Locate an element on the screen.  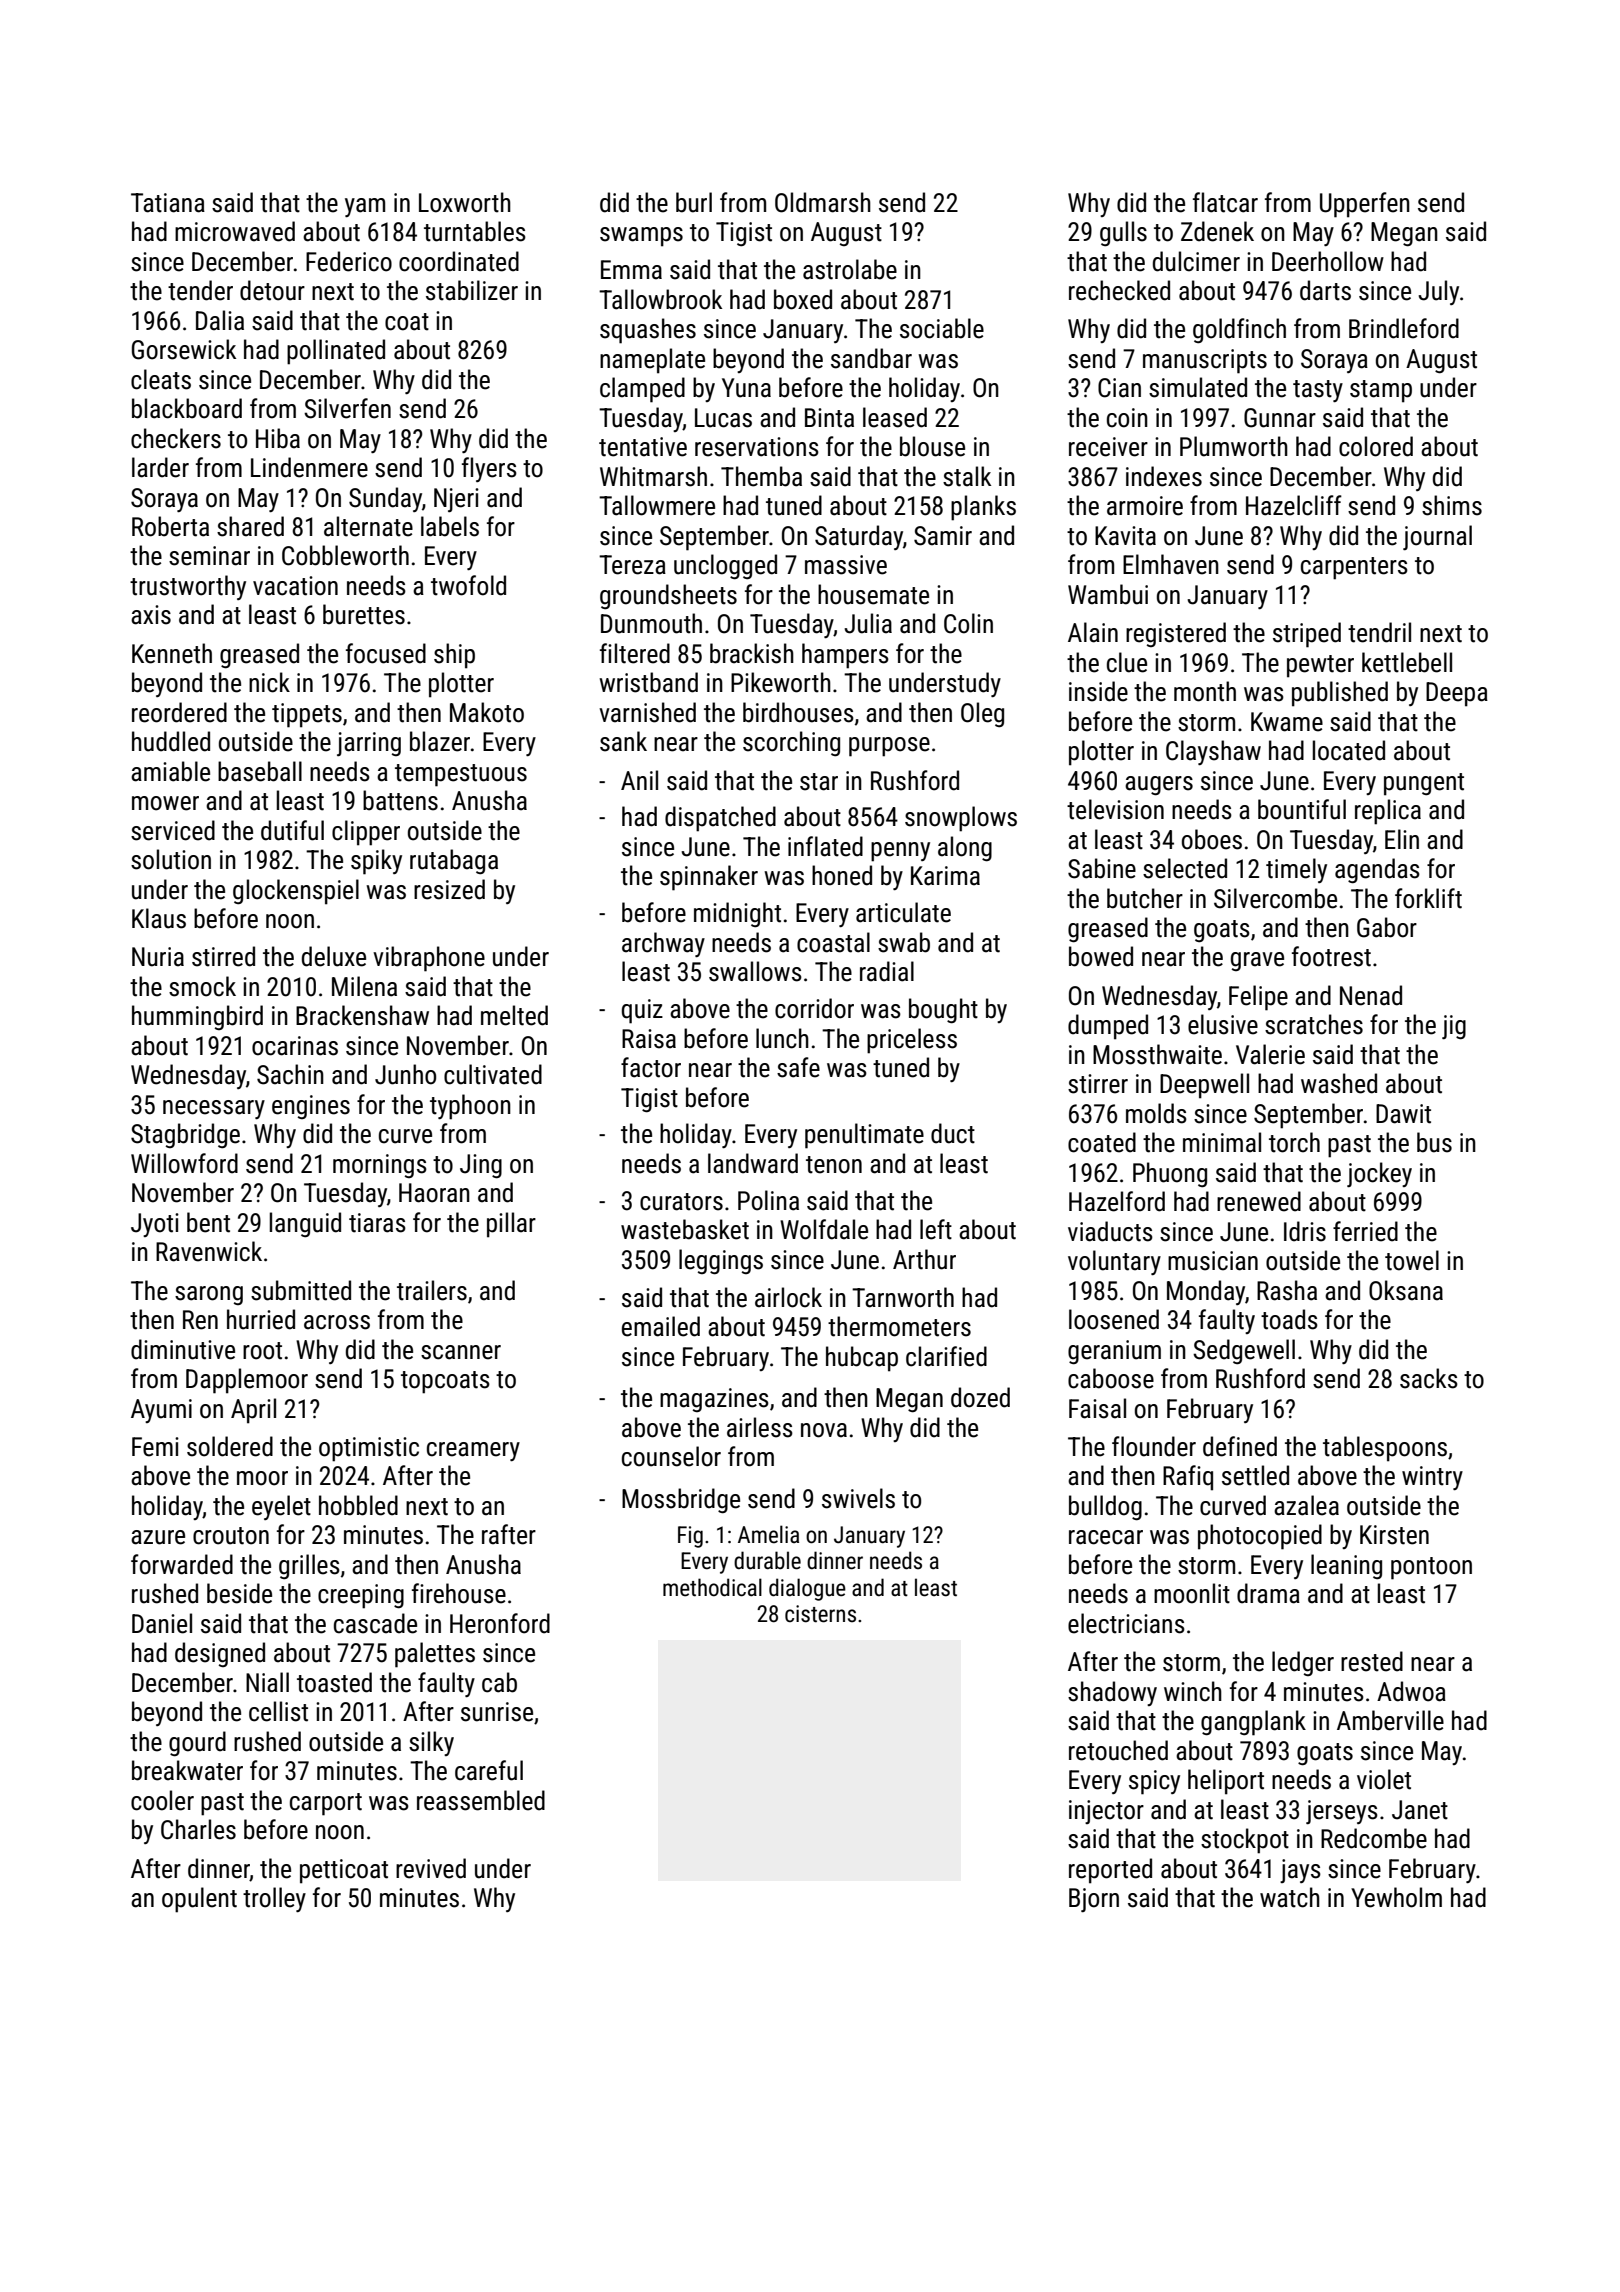
revived is located at coordinates (431, 1868).
